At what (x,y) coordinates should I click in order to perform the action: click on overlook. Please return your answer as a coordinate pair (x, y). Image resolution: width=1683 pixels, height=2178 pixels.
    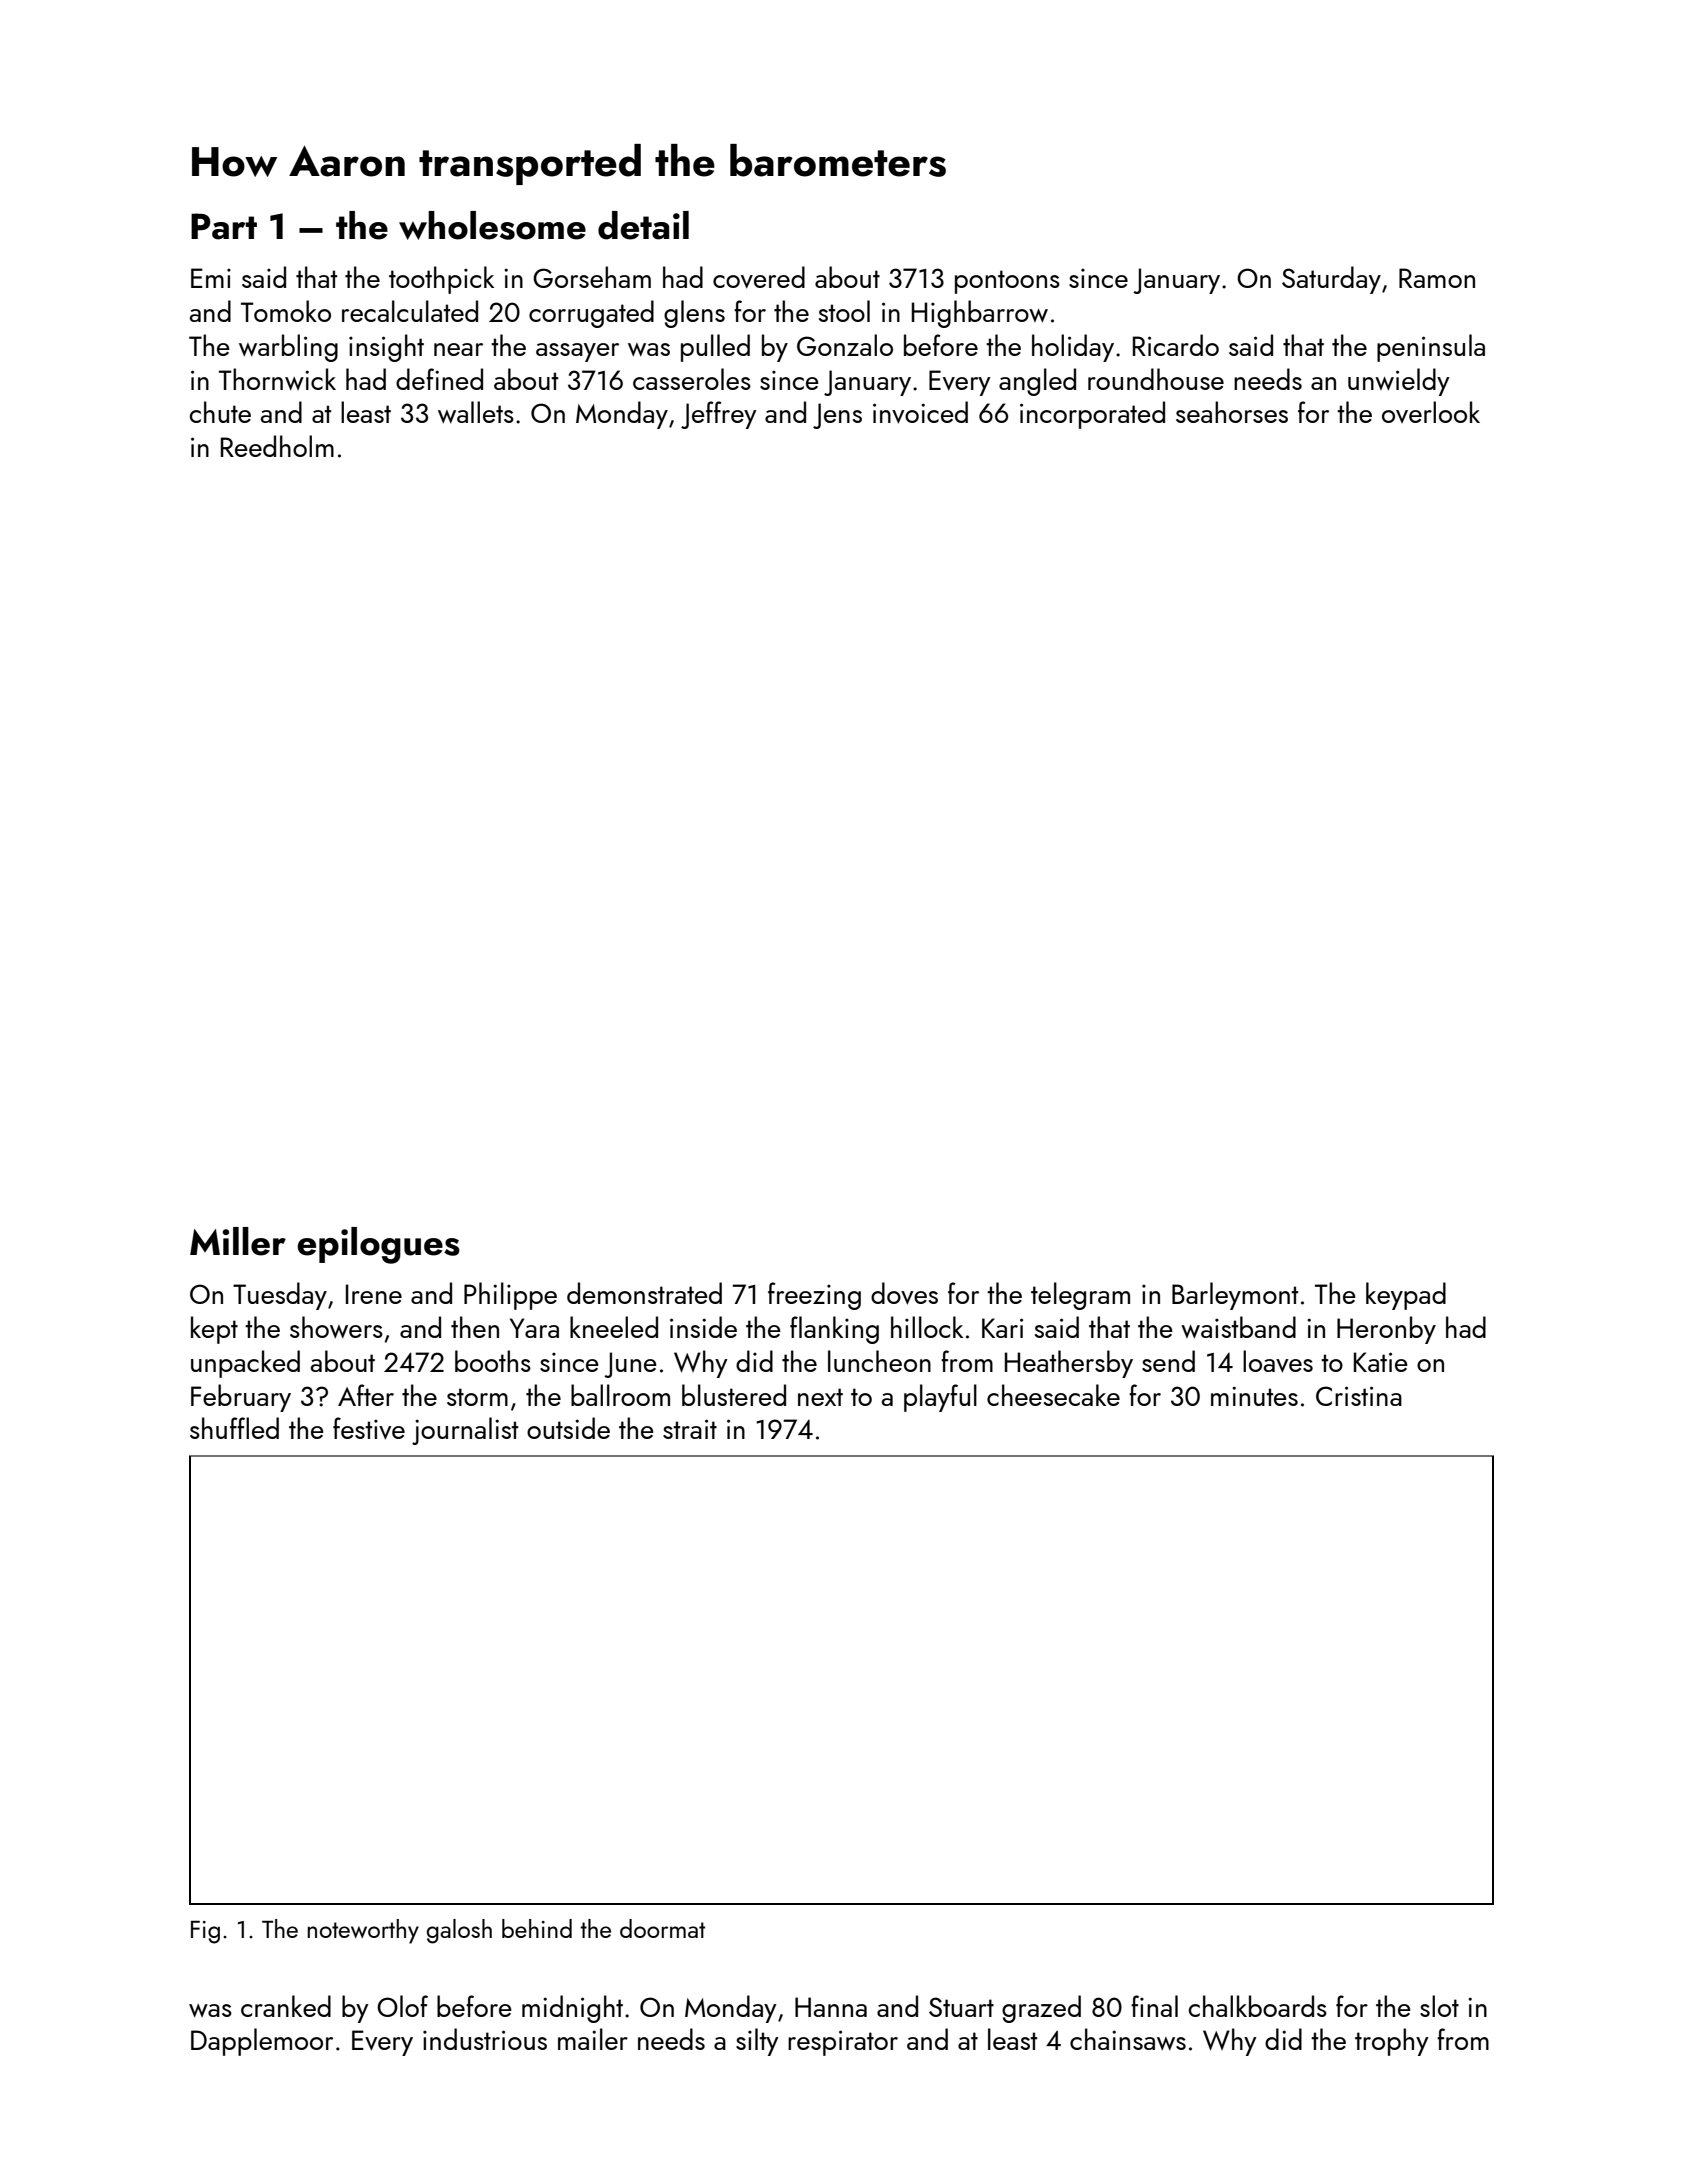
    Looking at the image, I should click on (1431, 412).
